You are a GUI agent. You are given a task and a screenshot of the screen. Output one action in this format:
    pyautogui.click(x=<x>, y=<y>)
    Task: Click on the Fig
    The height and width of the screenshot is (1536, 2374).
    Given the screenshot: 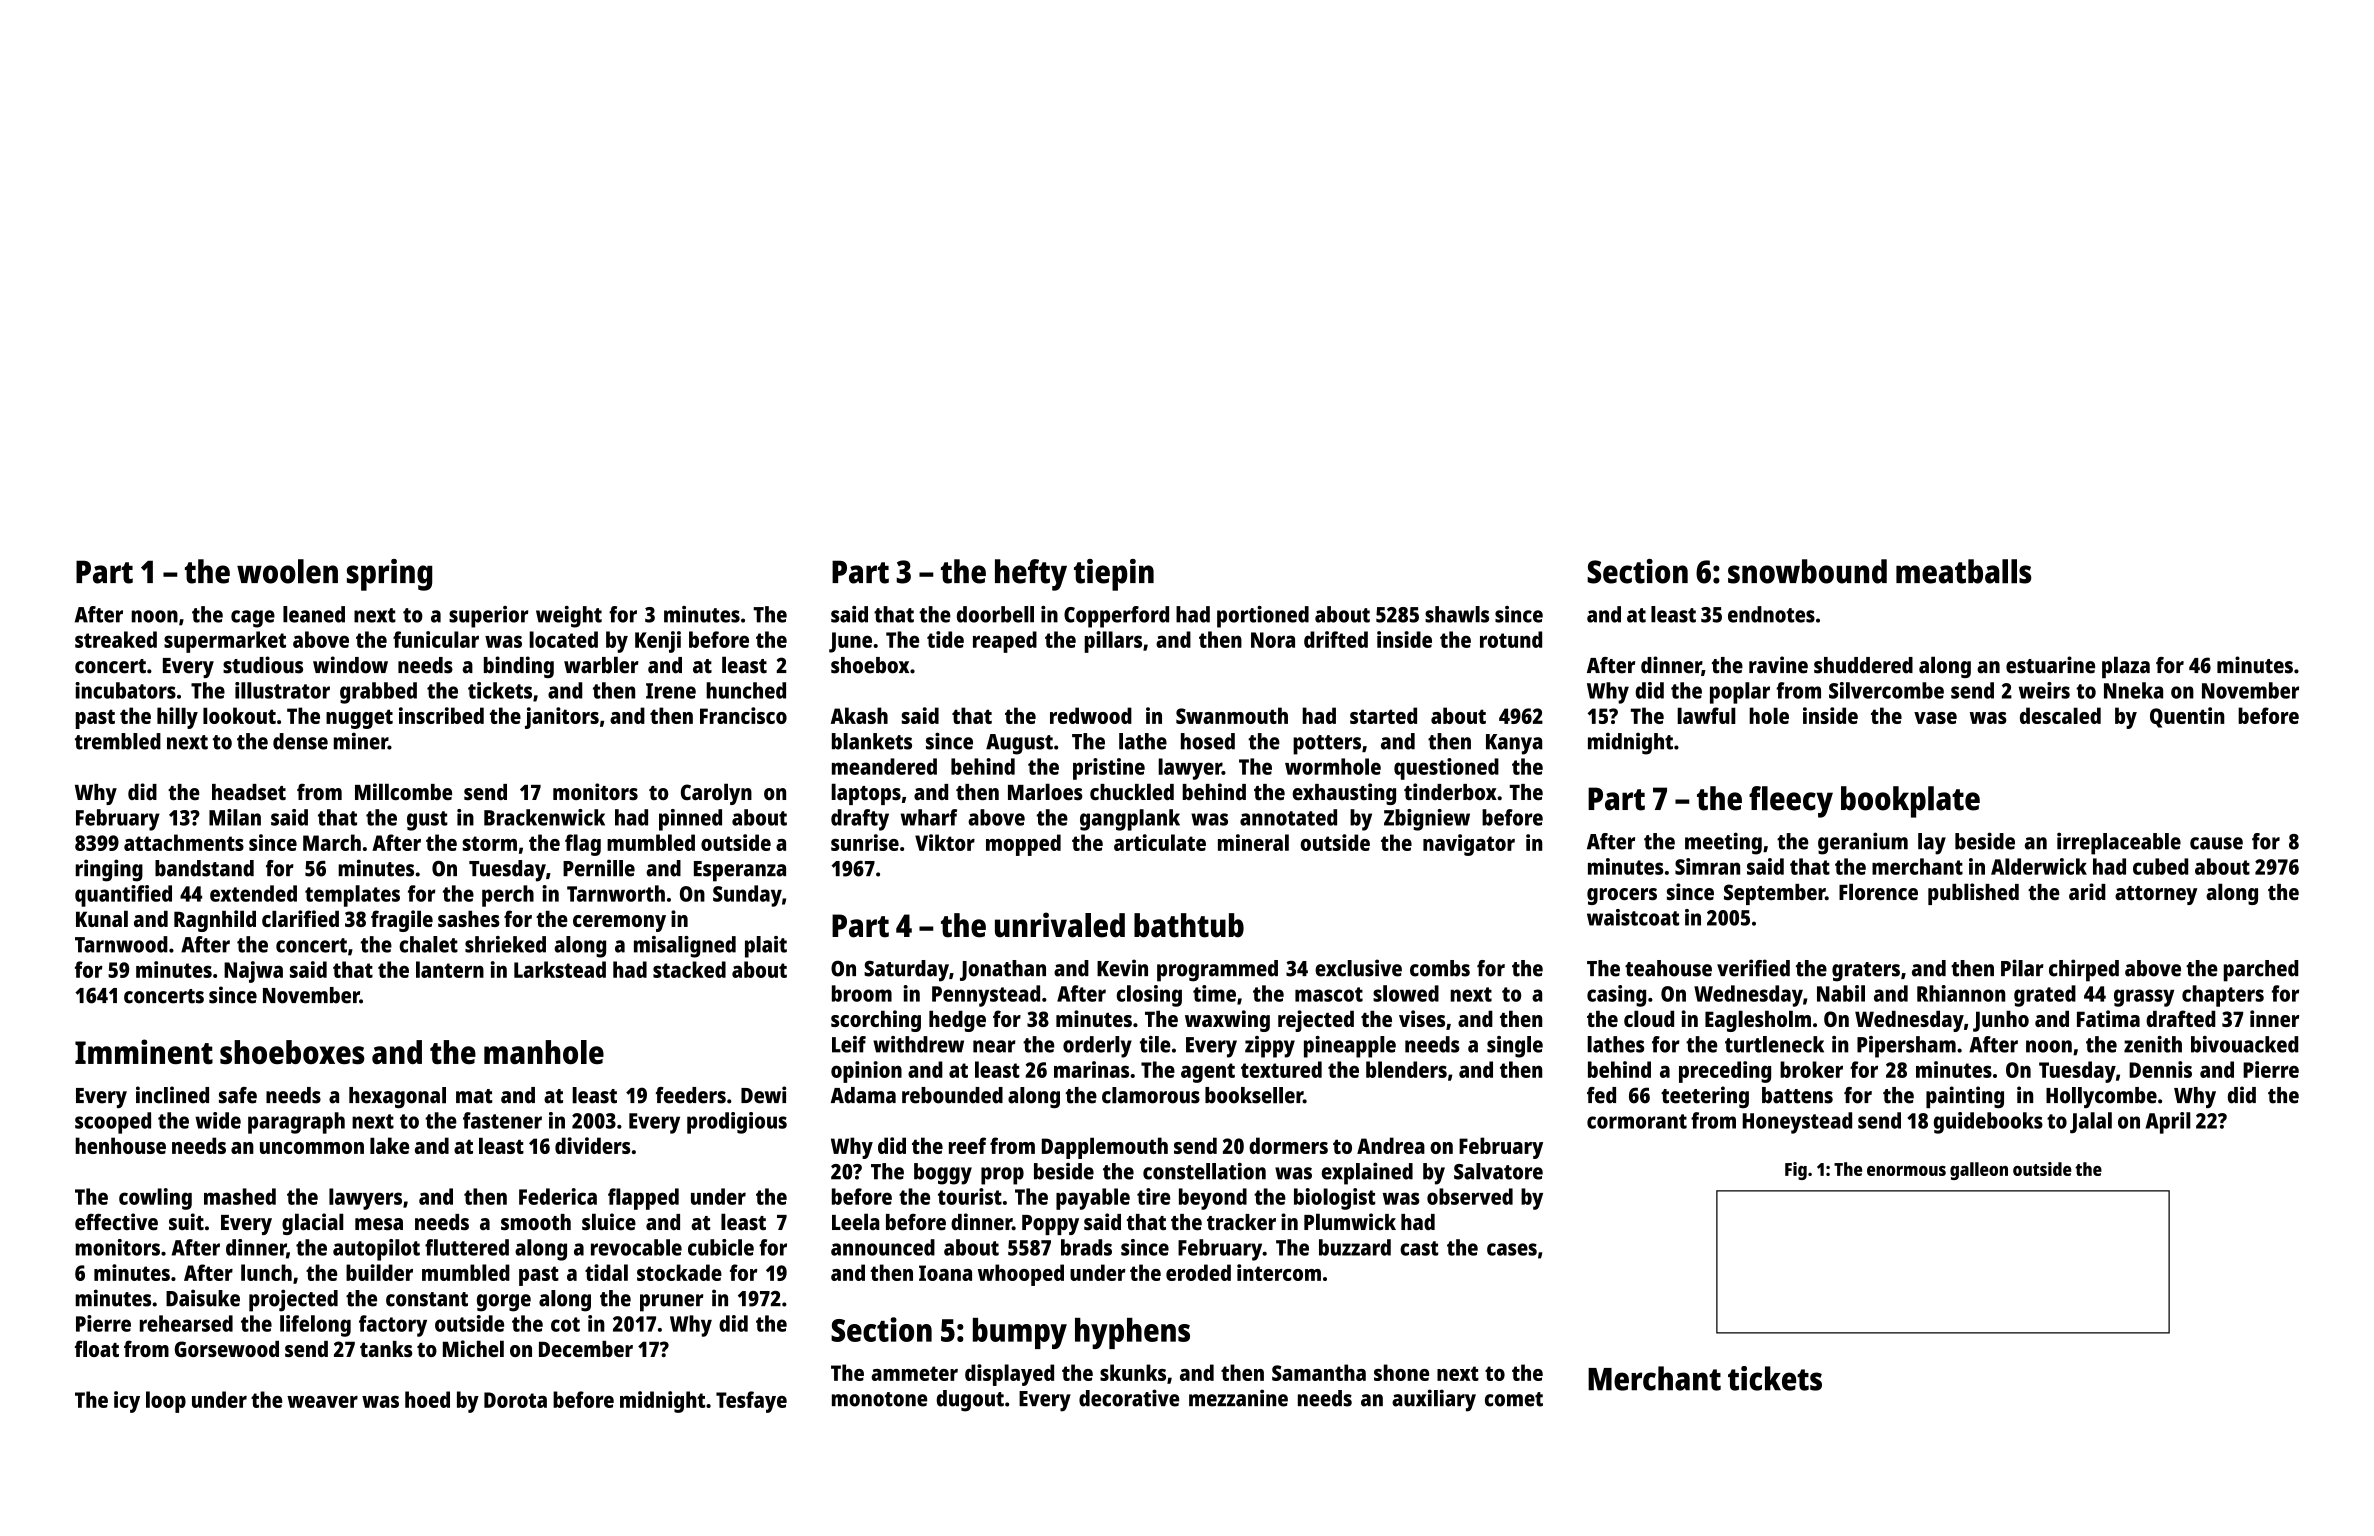 What is the action you would take?
    pyautogui.click(x=1796, y=1171)
